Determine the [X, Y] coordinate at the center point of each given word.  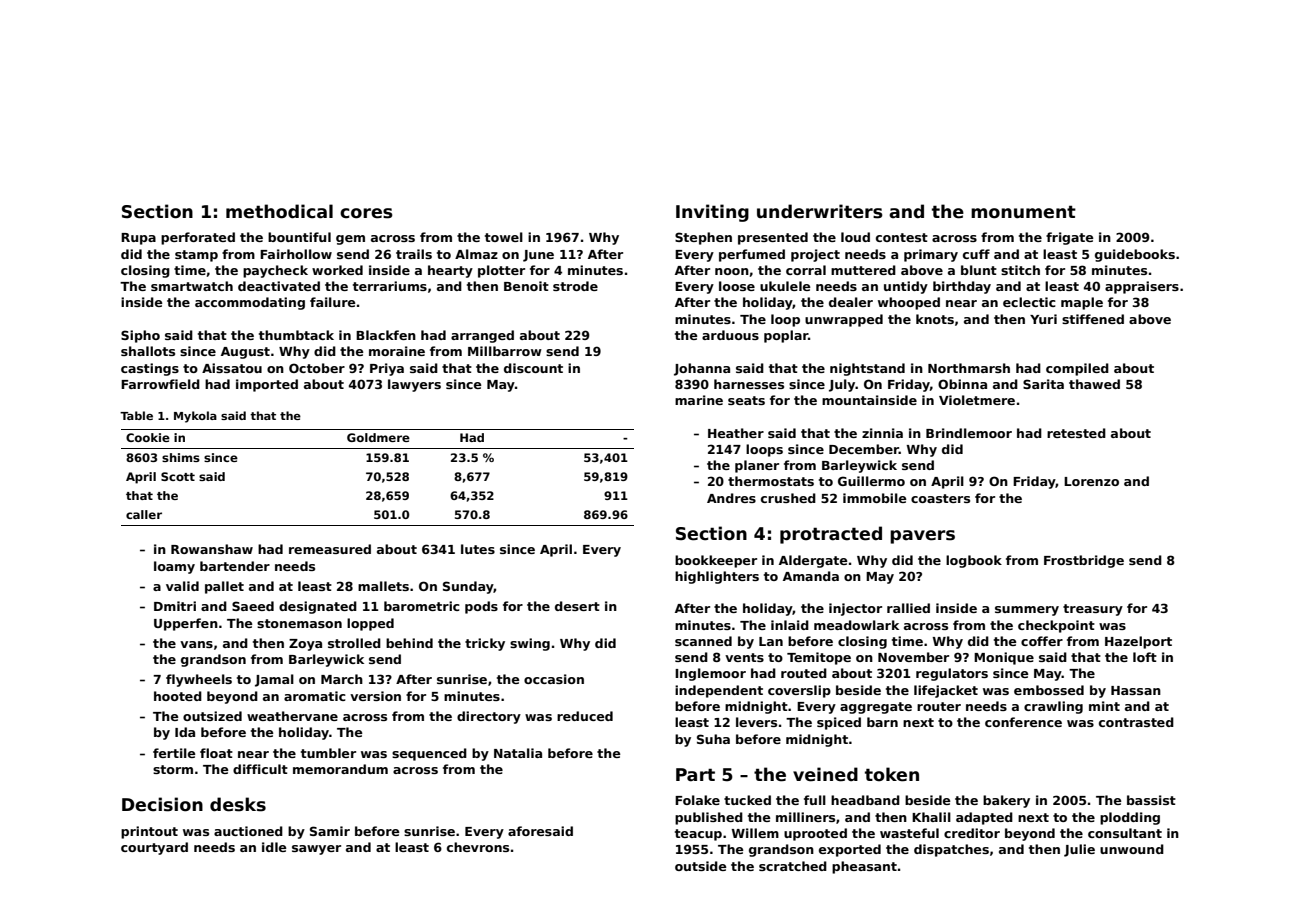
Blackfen [386, 335]
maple [1082, 303]
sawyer [316, 850]
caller [144, 514]
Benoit [526, 286]
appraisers [1142, 287]
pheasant [864, 867]
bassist [1151, 800]
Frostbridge [1084, 561]
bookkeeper [716, 561]
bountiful [299, 237]
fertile [174, 753]
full [815, 800]
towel [504, 237]
